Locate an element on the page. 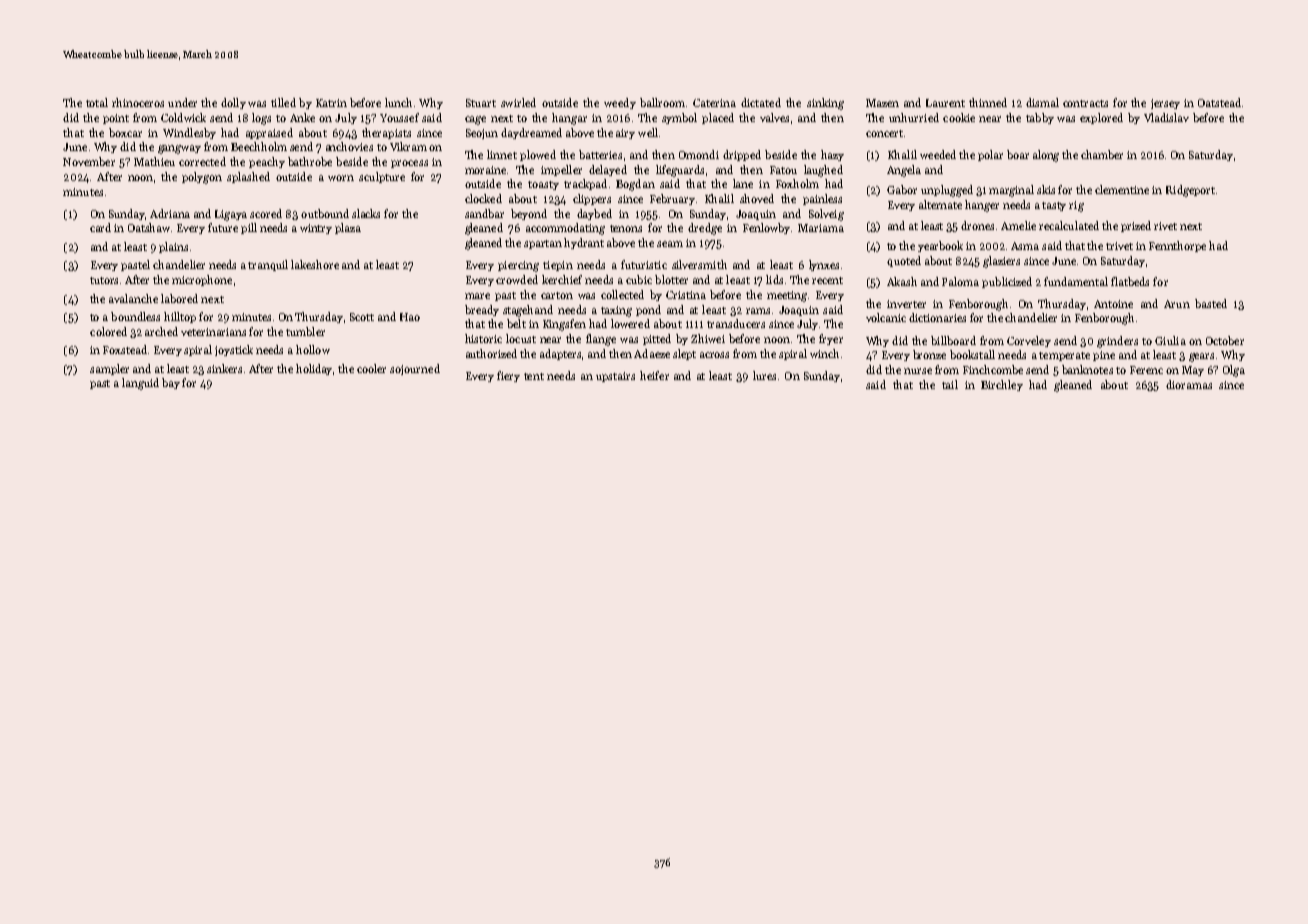  Beechholm is located at coordinates (259, 146).
